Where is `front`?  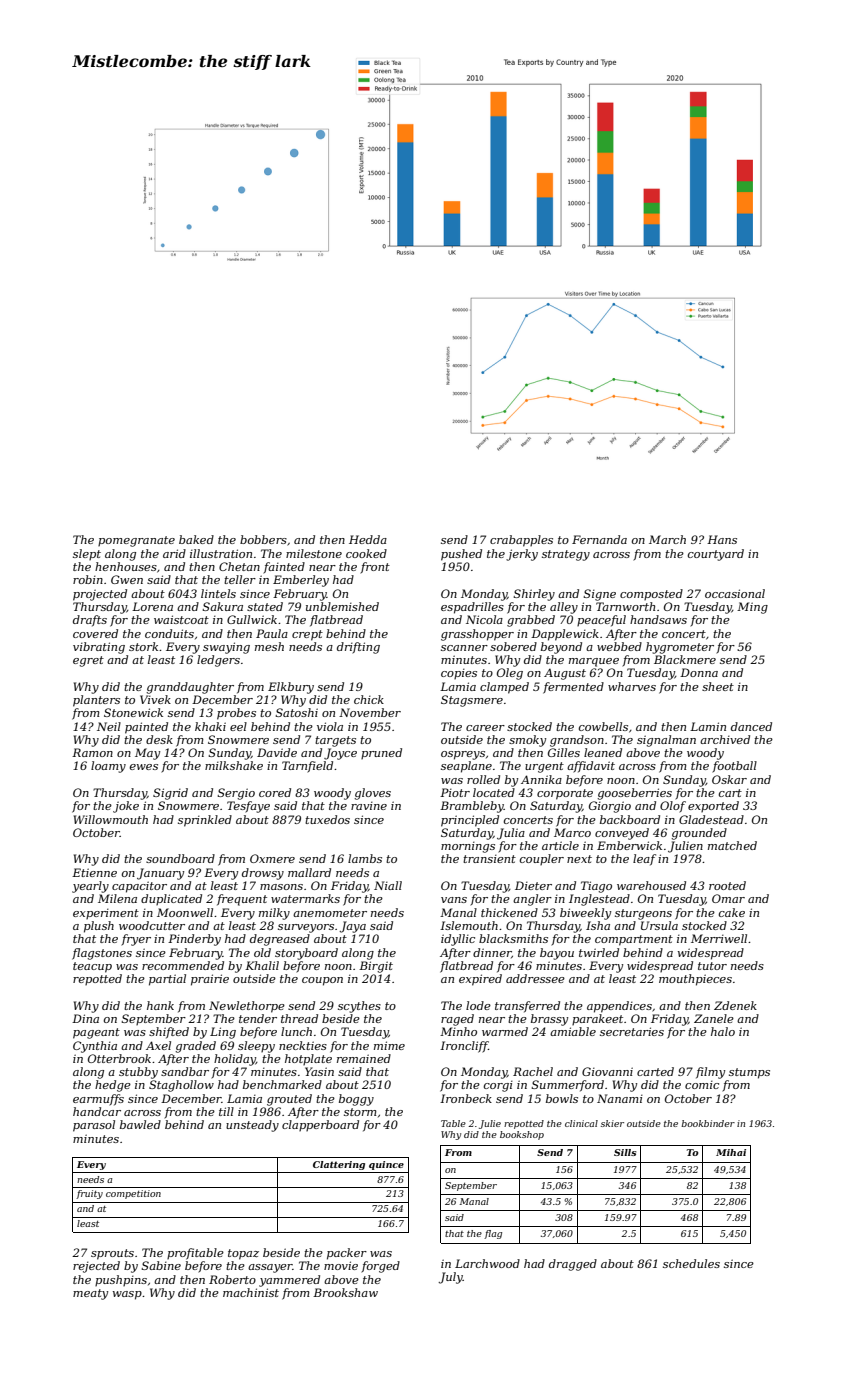
front is located at coordinates (375, 568).
